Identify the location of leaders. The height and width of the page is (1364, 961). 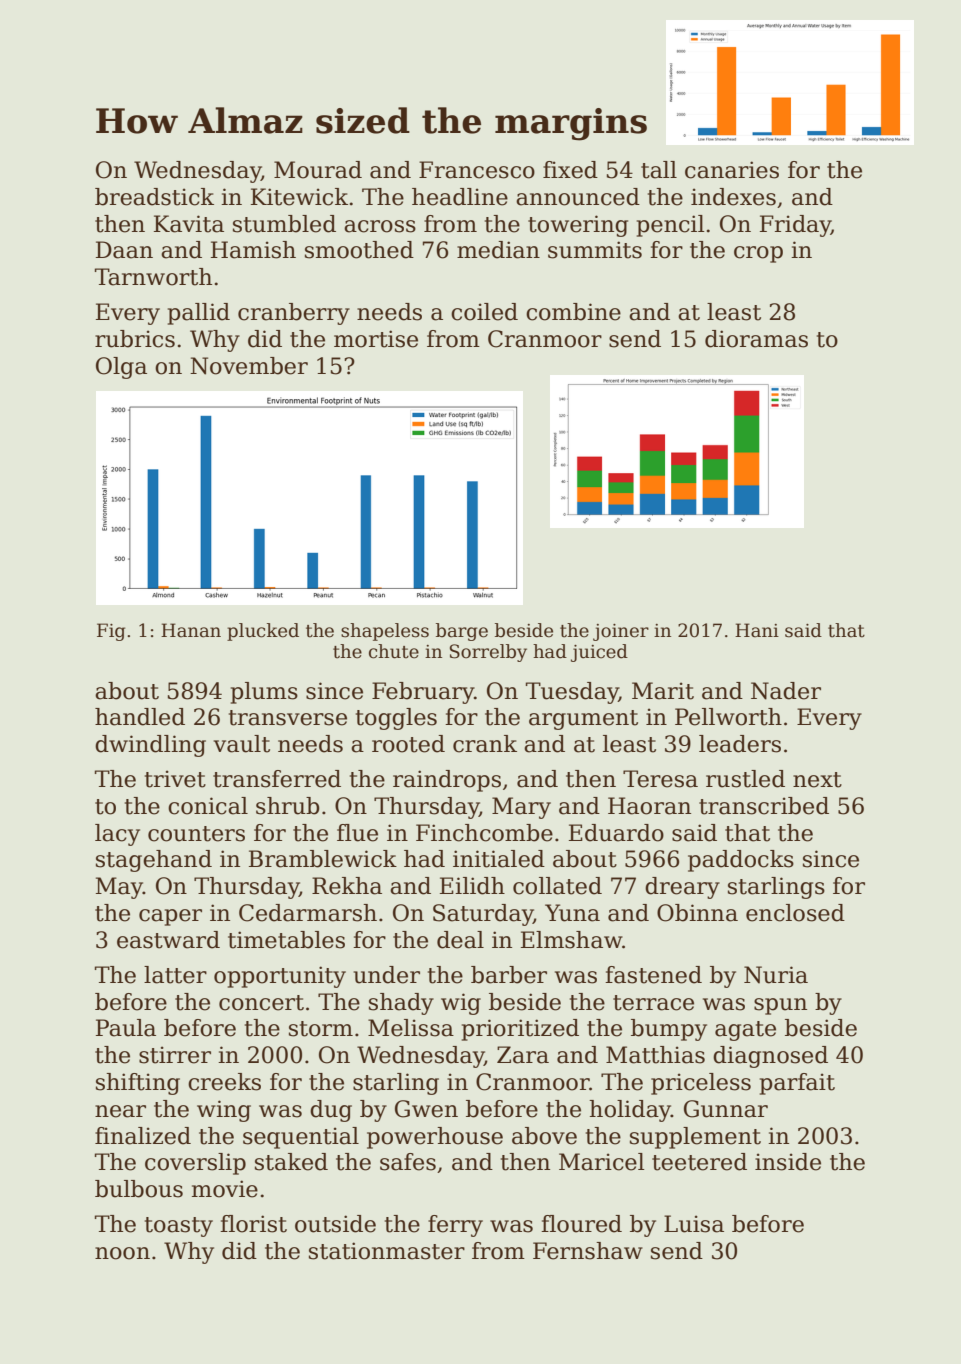
(740, 744).
